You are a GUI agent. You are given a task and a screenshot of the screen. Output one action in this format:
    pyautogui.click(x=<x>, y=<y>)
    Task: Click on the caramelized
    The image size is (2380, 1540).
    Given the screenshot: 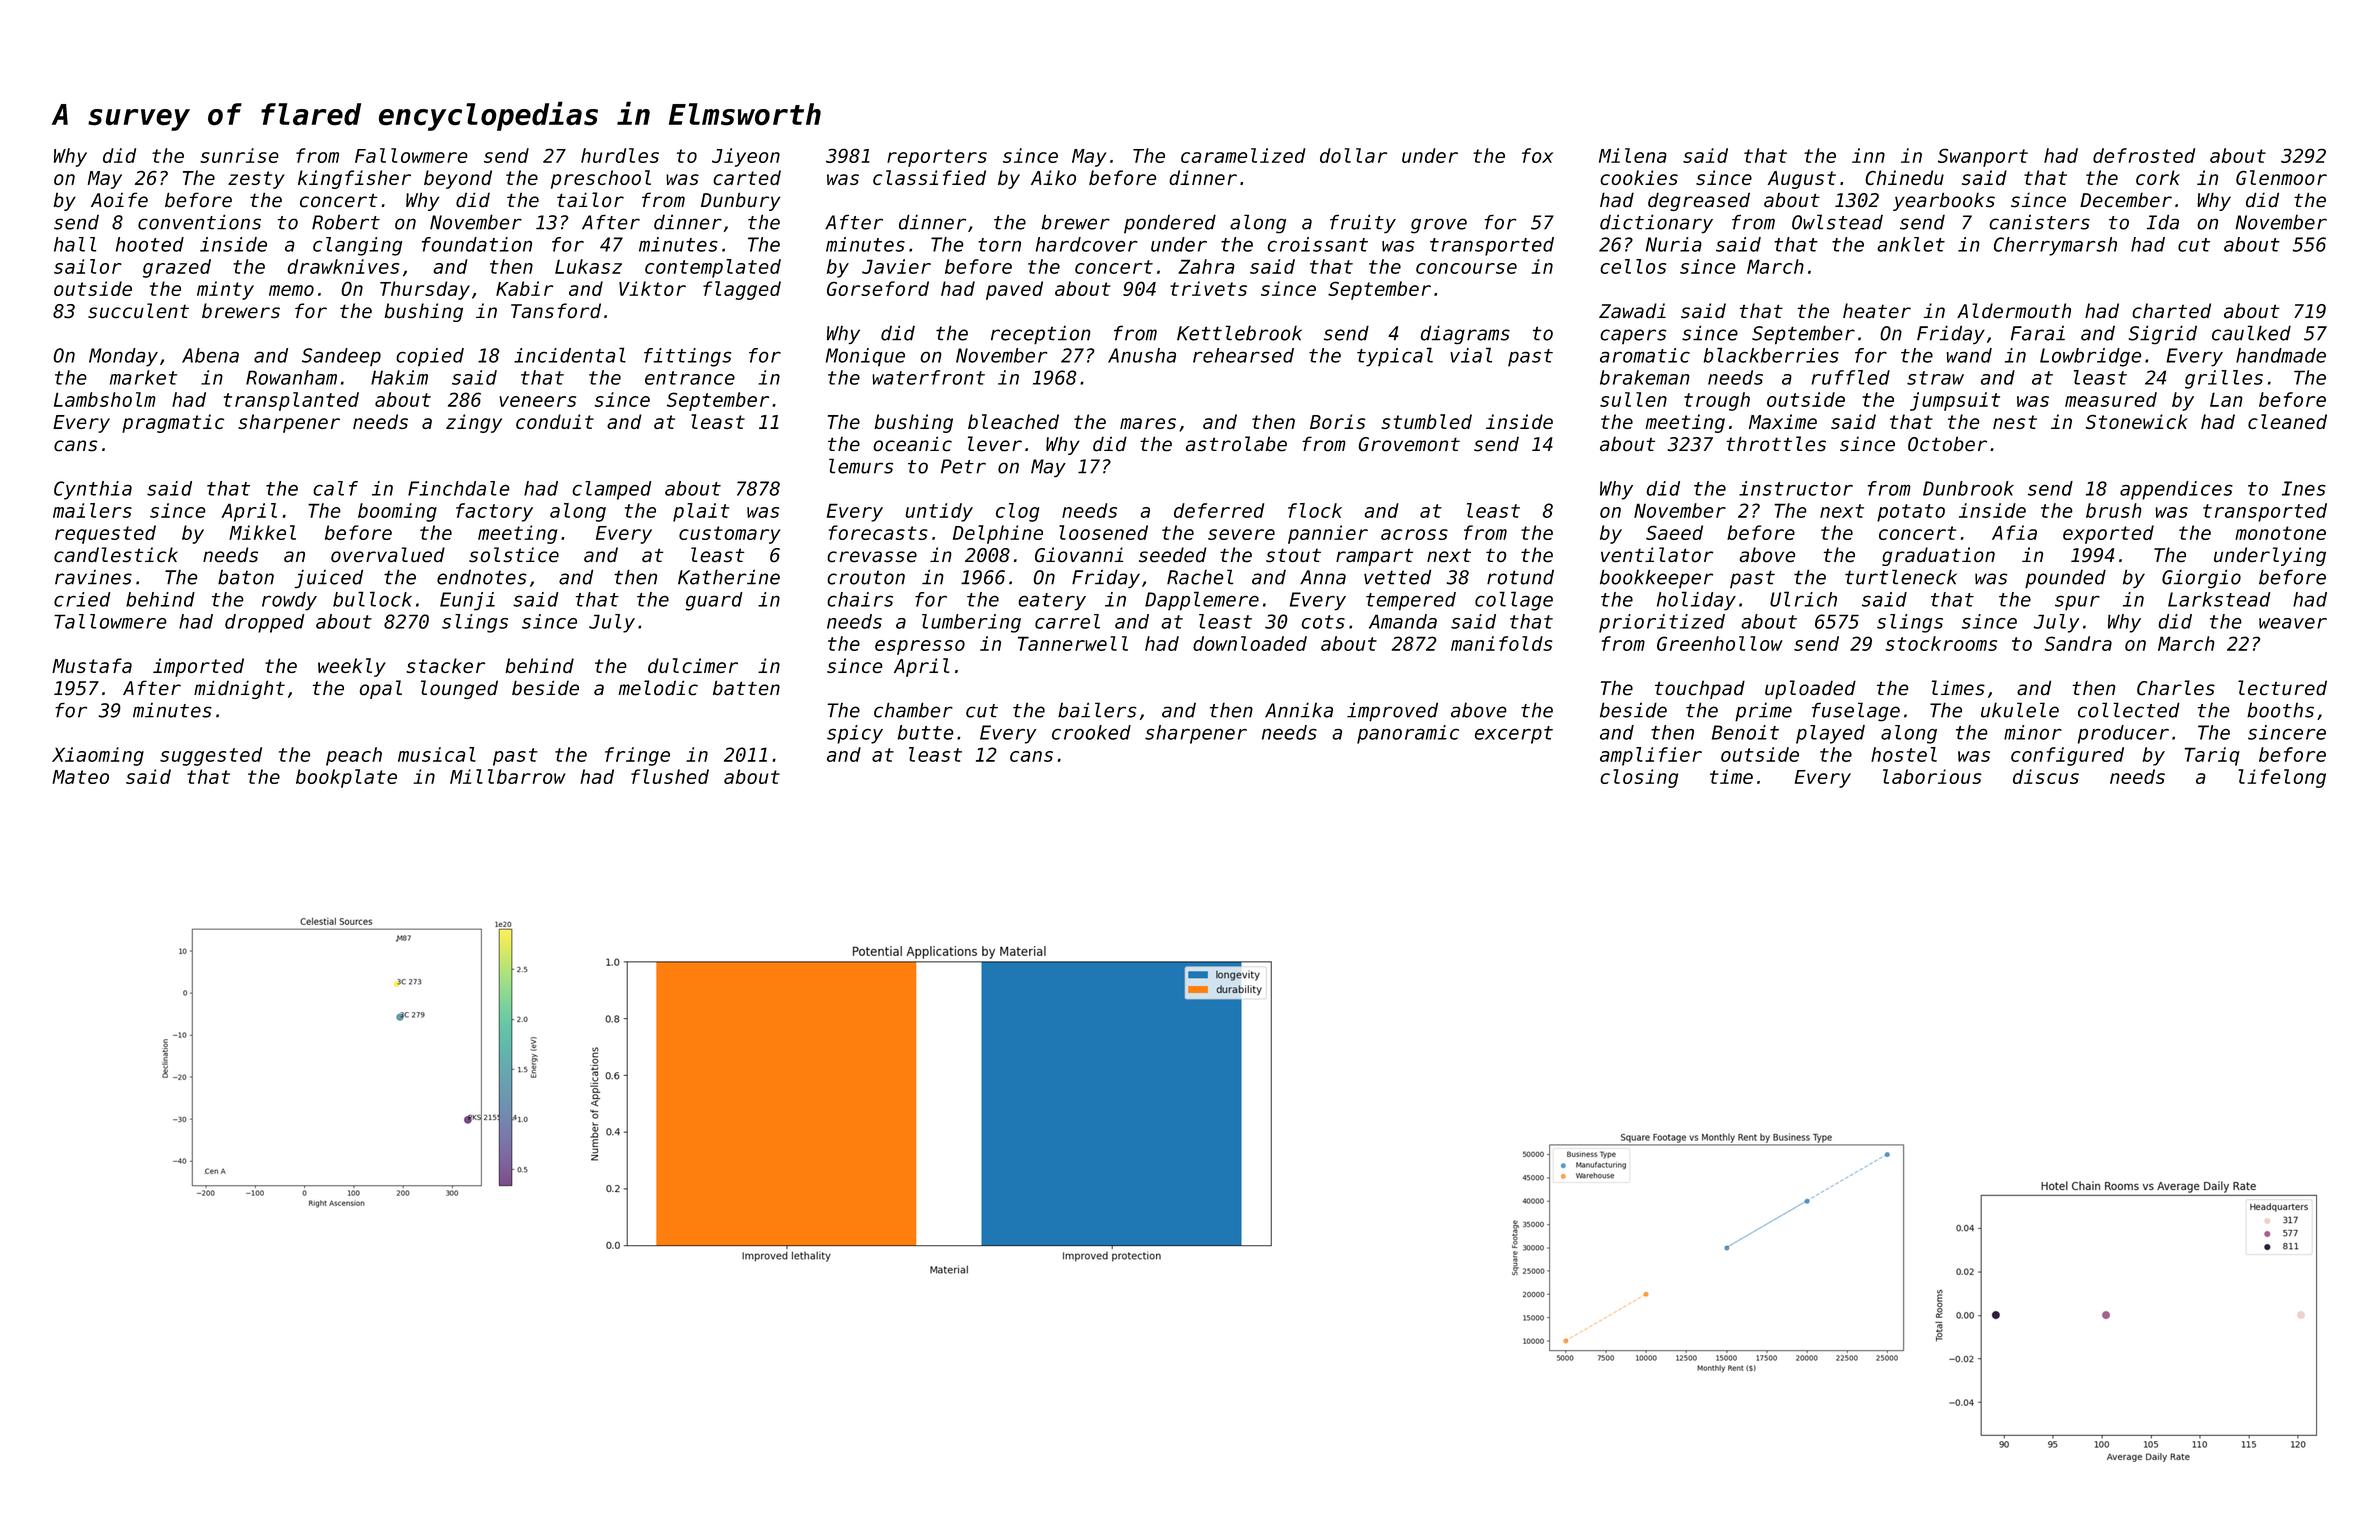 What is the action you would take?
    pyautogui.click(x=1243, y=155)
